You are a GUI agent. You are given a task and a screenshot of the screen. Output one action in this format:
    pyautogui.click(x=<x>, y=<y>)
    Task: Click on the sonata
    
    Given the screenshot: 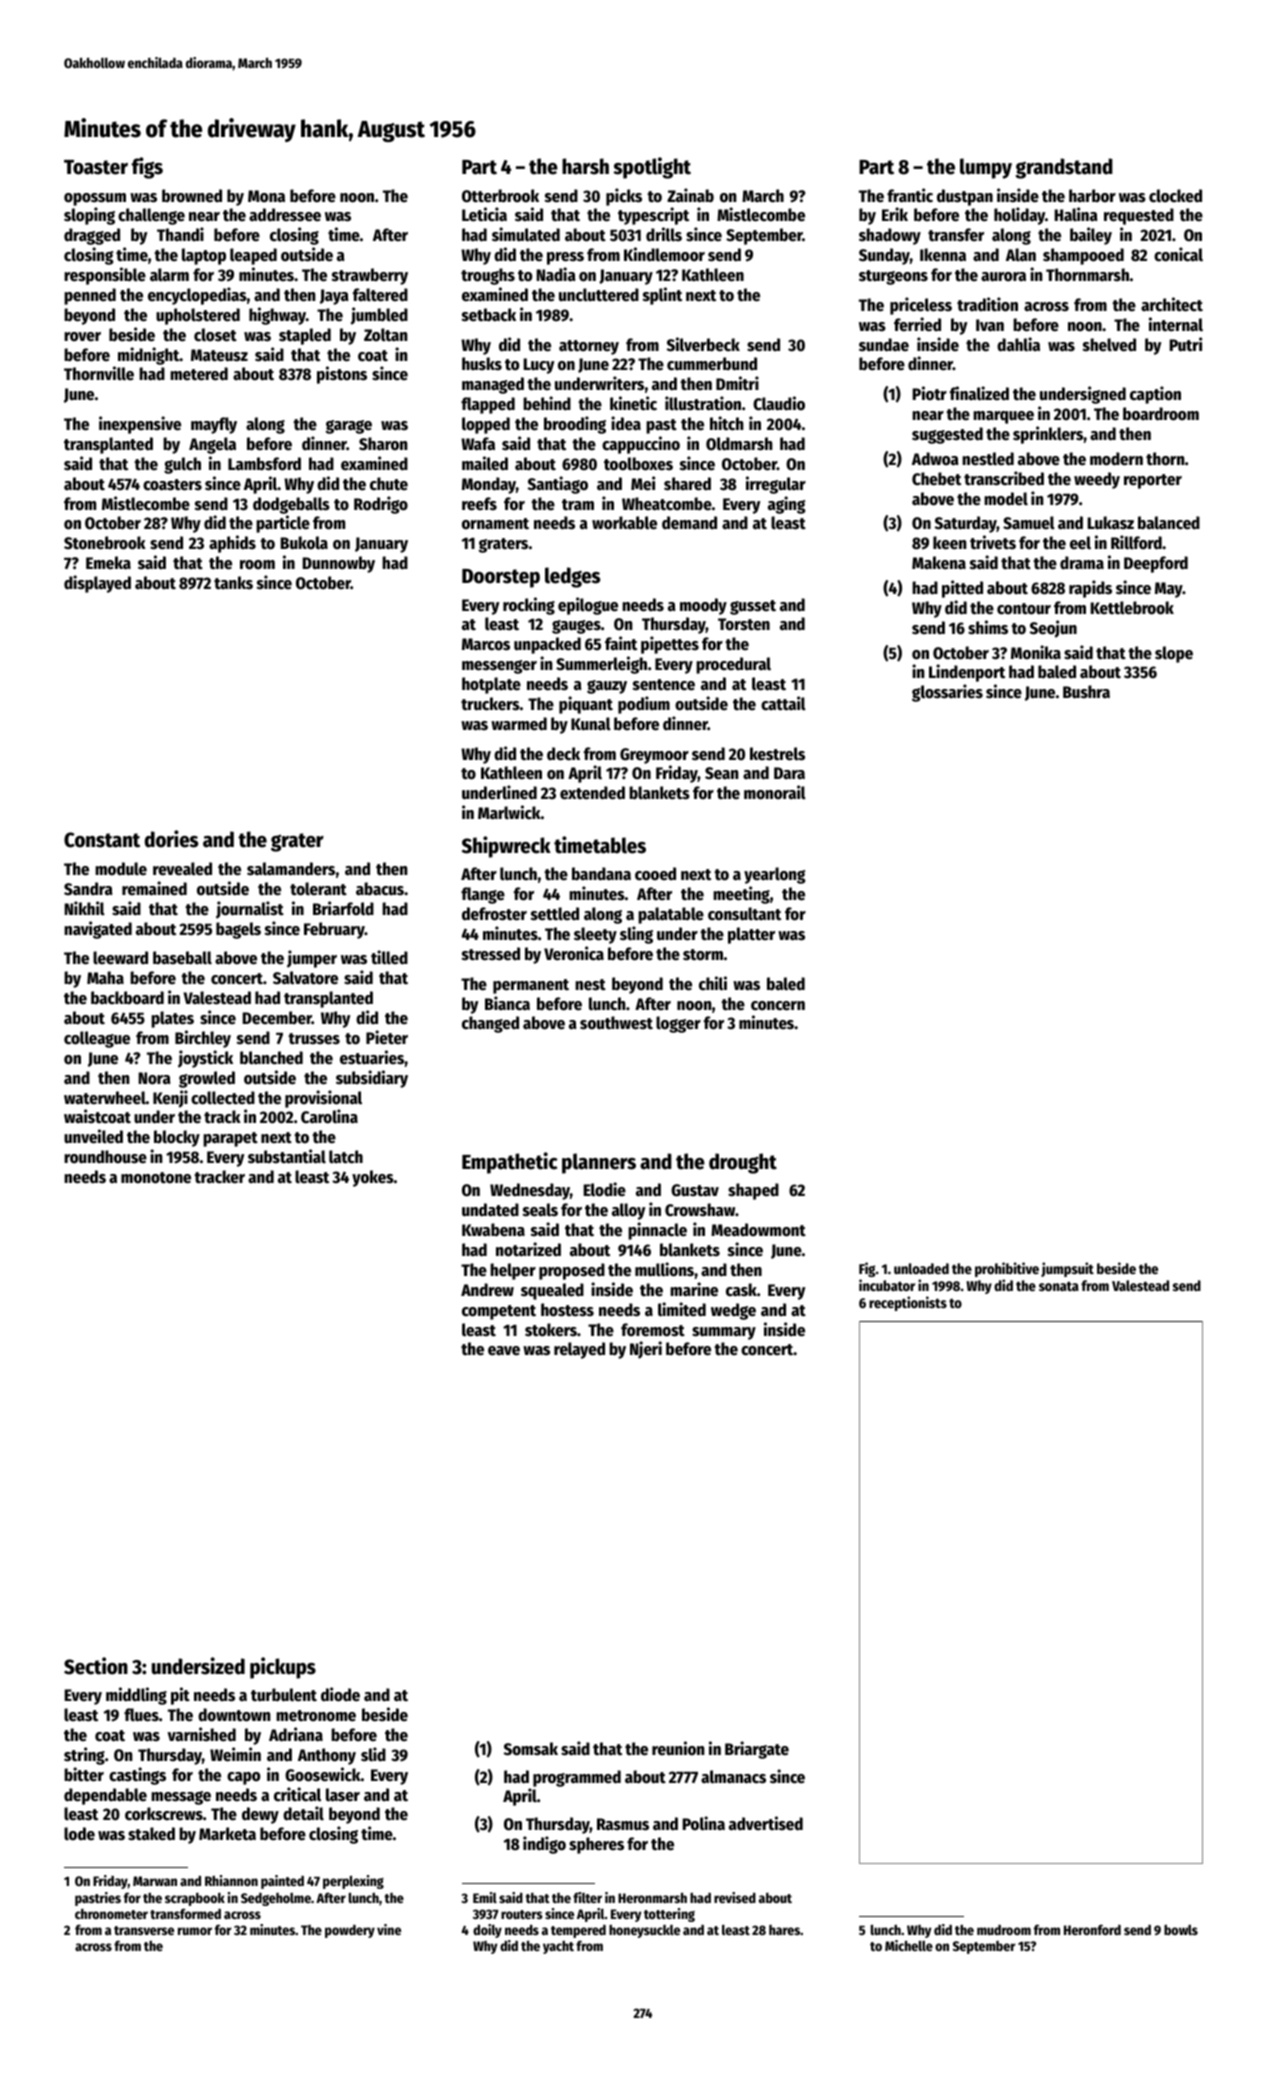 What is the action you would take?
    pyautogui.click(x=1059, y=1286)
